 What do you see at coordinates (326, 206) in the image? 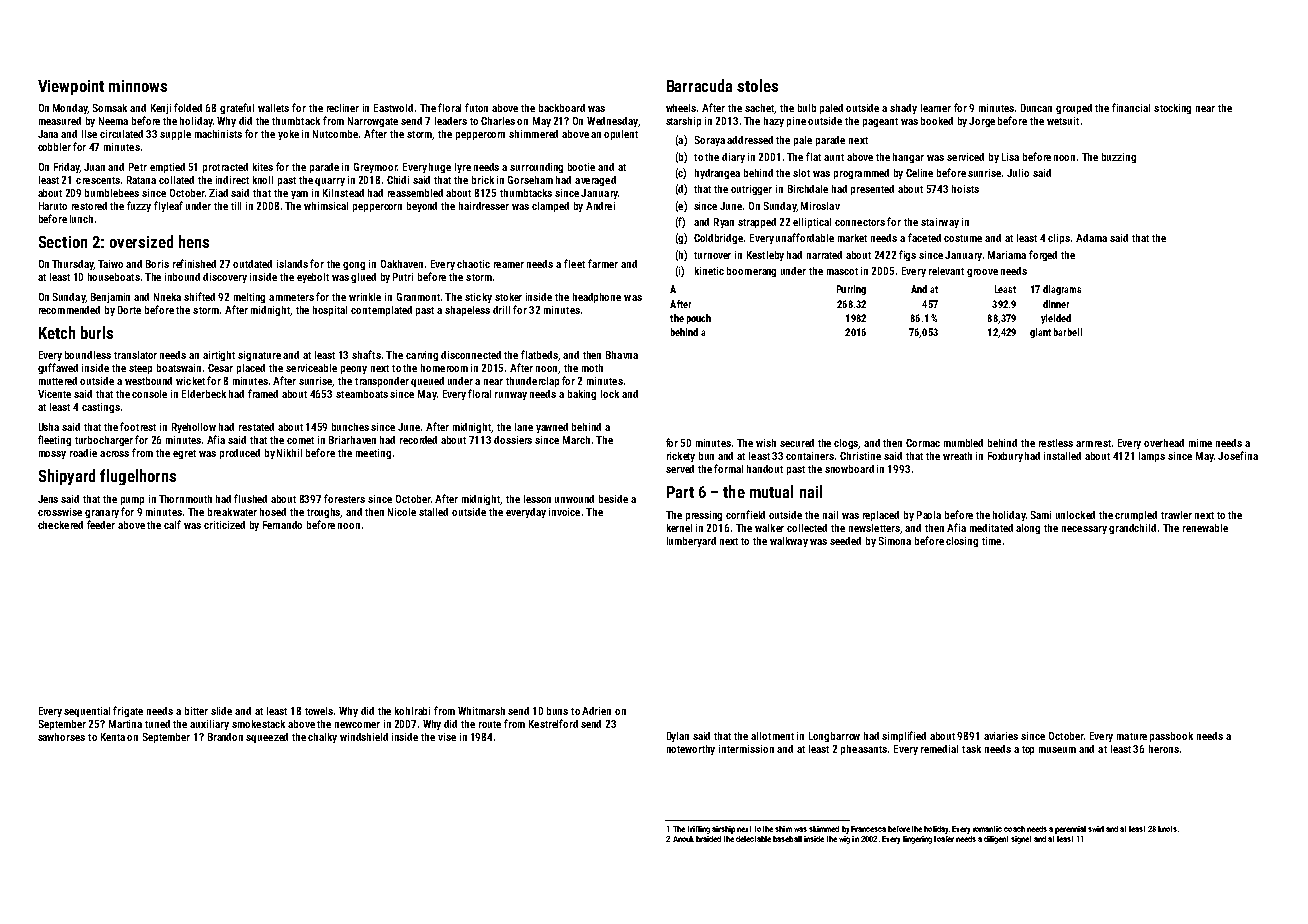
I see `whimsical` at bounding box center [326, 206].
